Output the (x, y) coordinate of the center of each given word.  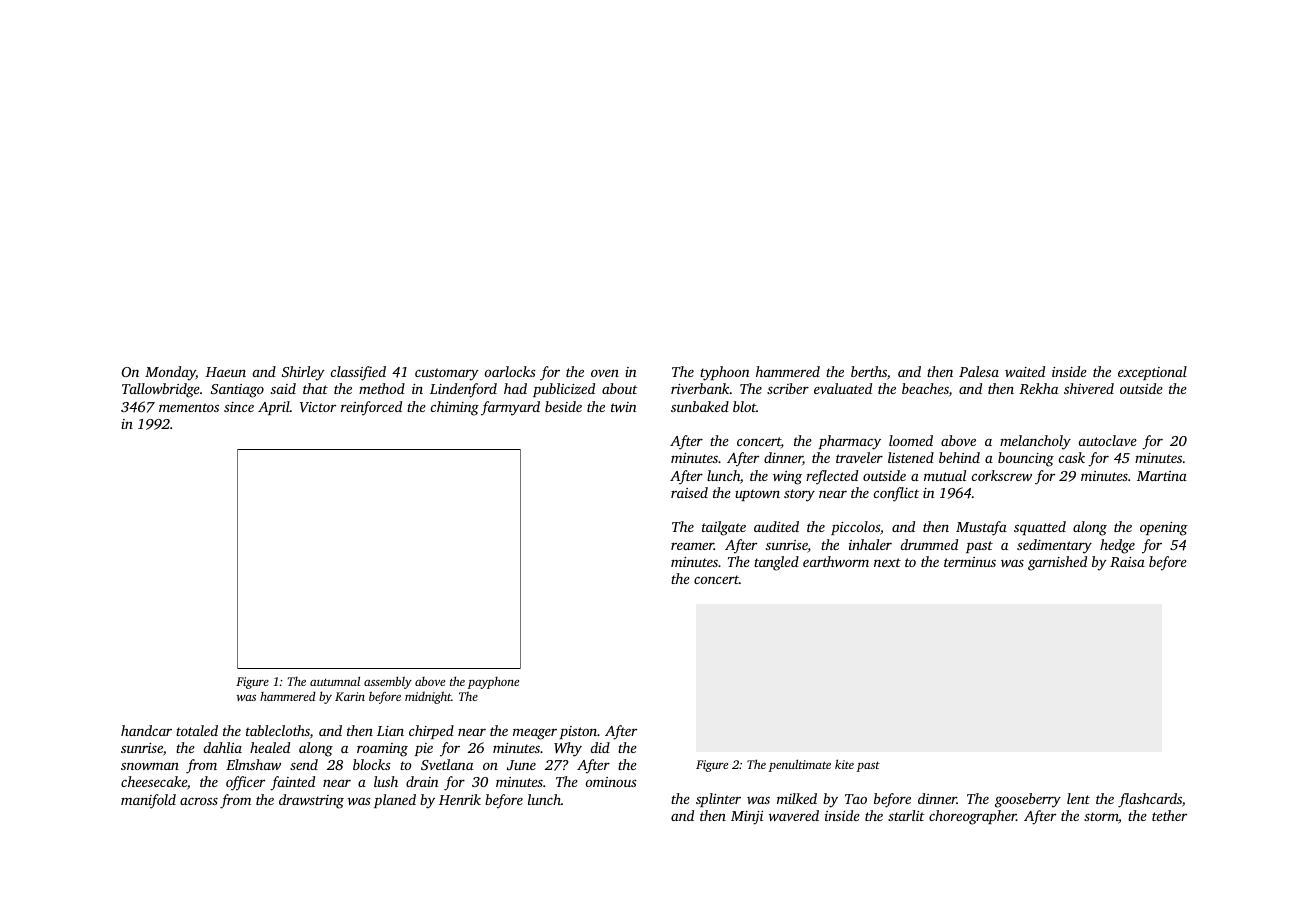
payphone (493, 683)
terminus (970, 562)
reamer (692, 546)
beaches (925, 388)
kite (844, 764)
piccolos (855, 528)
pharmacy (849, 442)
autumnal (335, 681)
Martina (1162, 476)
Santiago (237, 391)
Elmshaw (253, 764)
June (521, 765)
